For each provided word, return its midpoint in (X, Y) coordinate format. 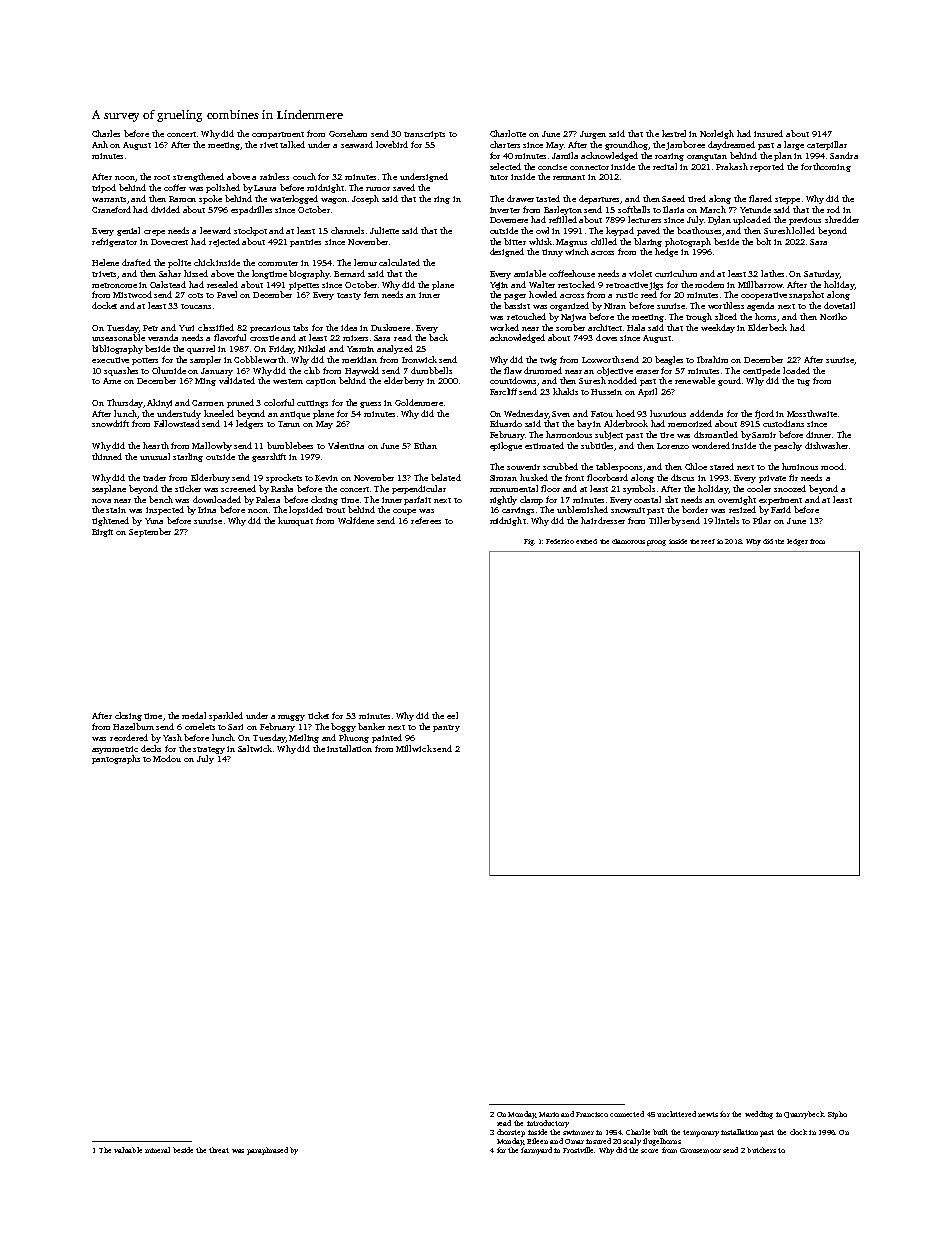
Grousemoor (700, 1150)
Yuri (186, 328)
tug (803, 382)
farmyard (536, 1151)
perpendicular (419, 489)
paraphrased (267, 1151)
